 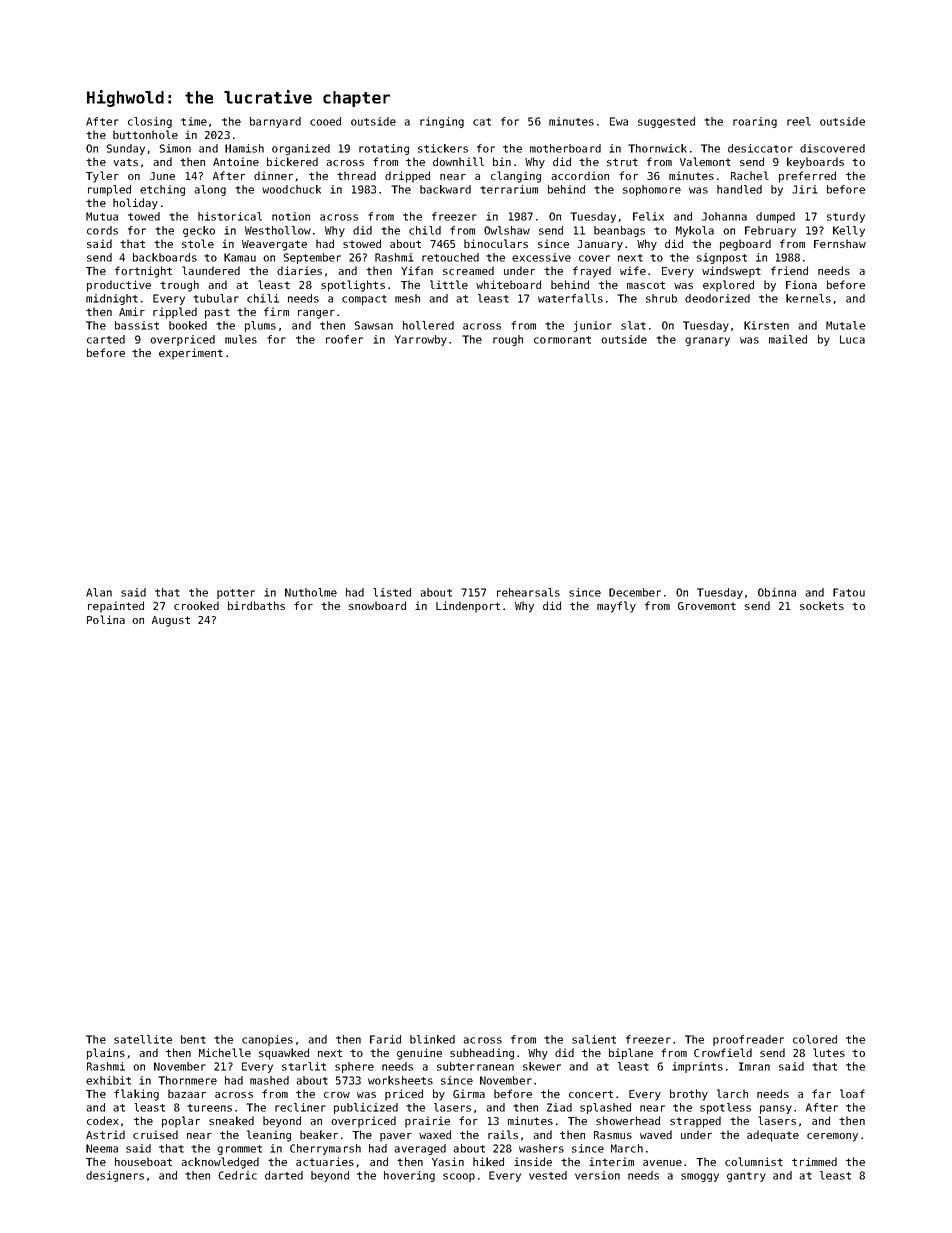 What do you see at coordinates (852, 339) in the page?
I see `Luca` at bounding box center [852, 339].
